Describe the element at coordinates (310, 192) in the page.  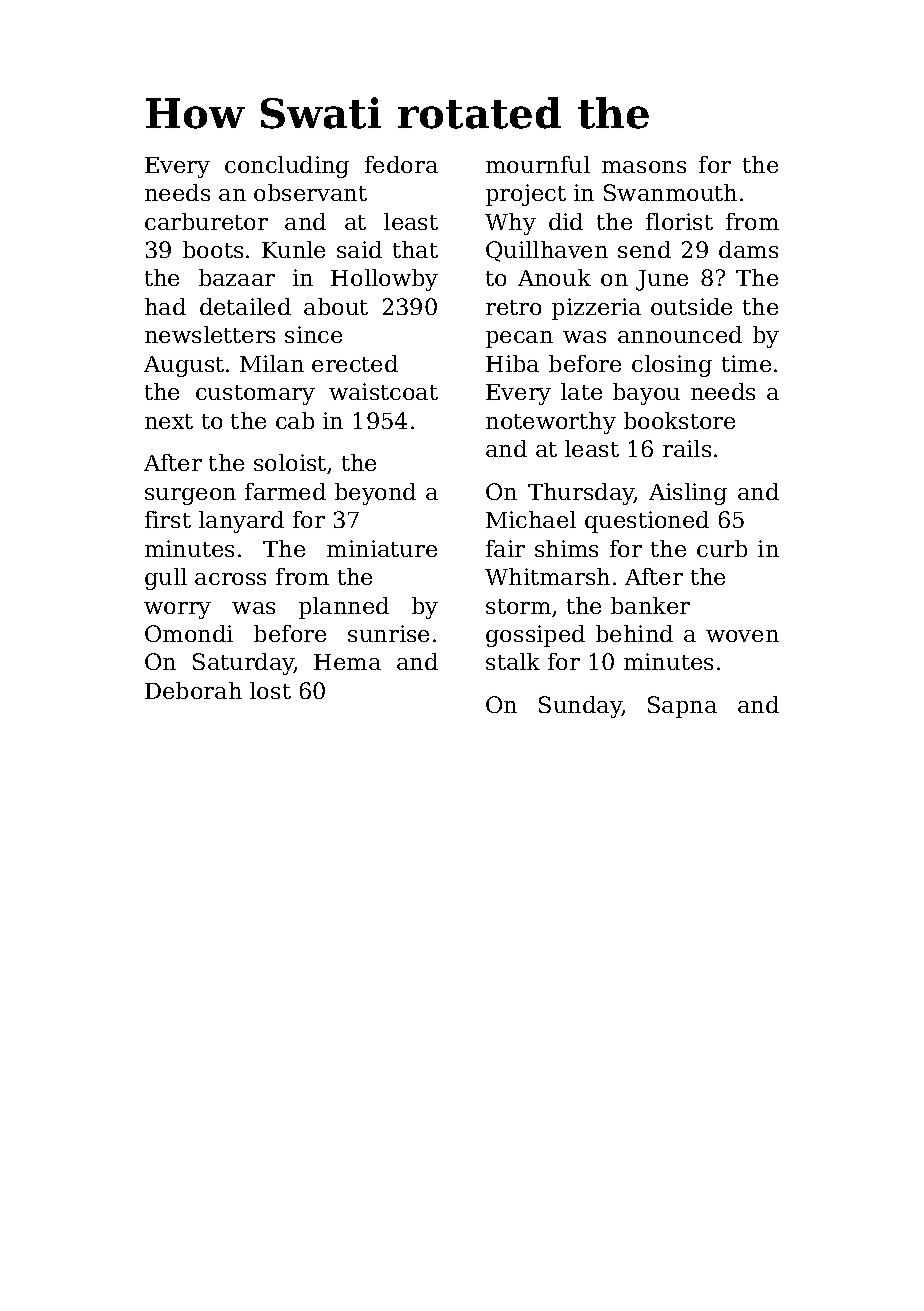
I see `observant` at that location.
